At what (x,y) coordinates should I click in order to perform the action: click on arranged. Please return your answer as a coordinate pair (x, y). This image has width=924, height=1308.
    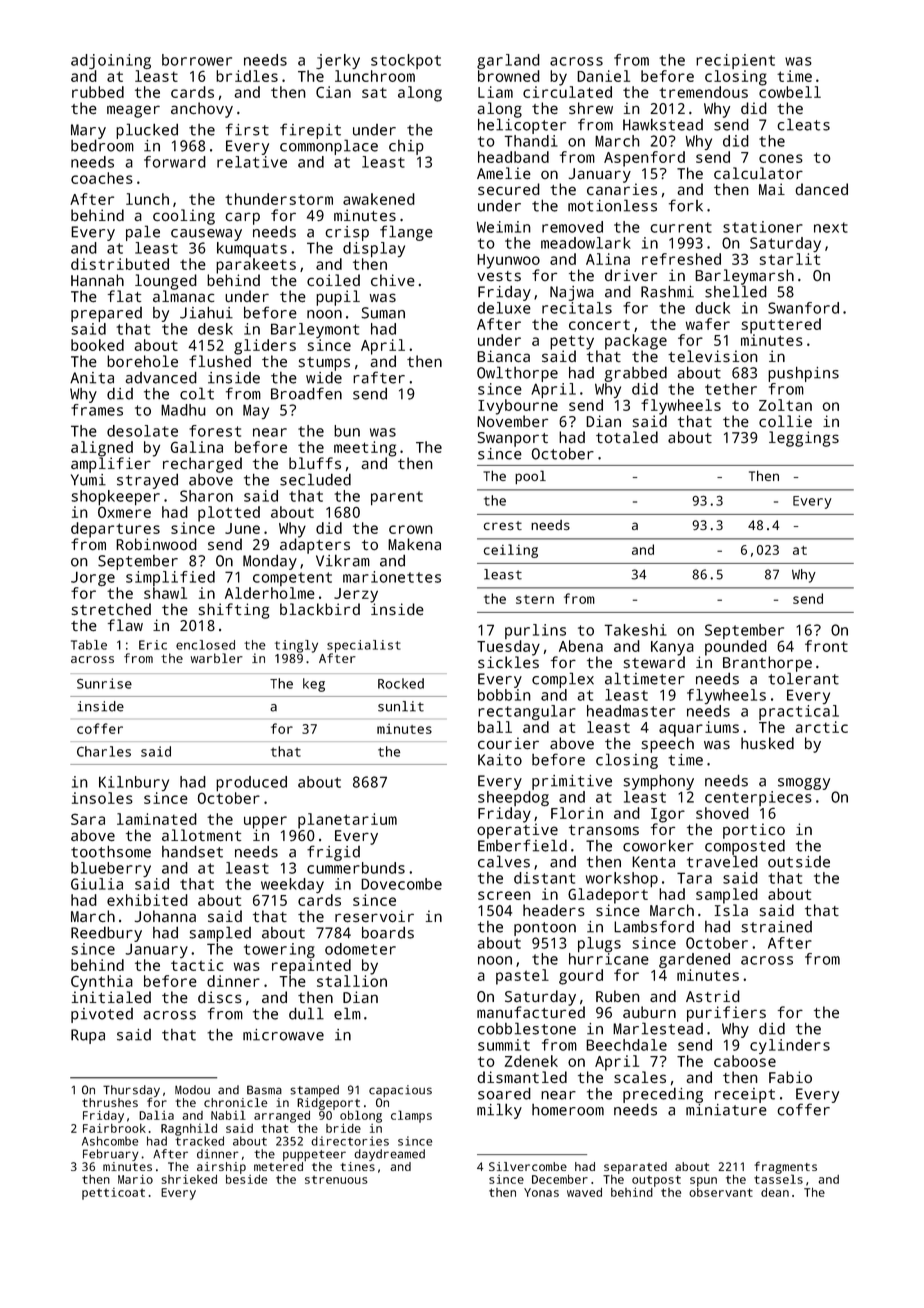
    Looking at the image, I should click on (282, 1117).
